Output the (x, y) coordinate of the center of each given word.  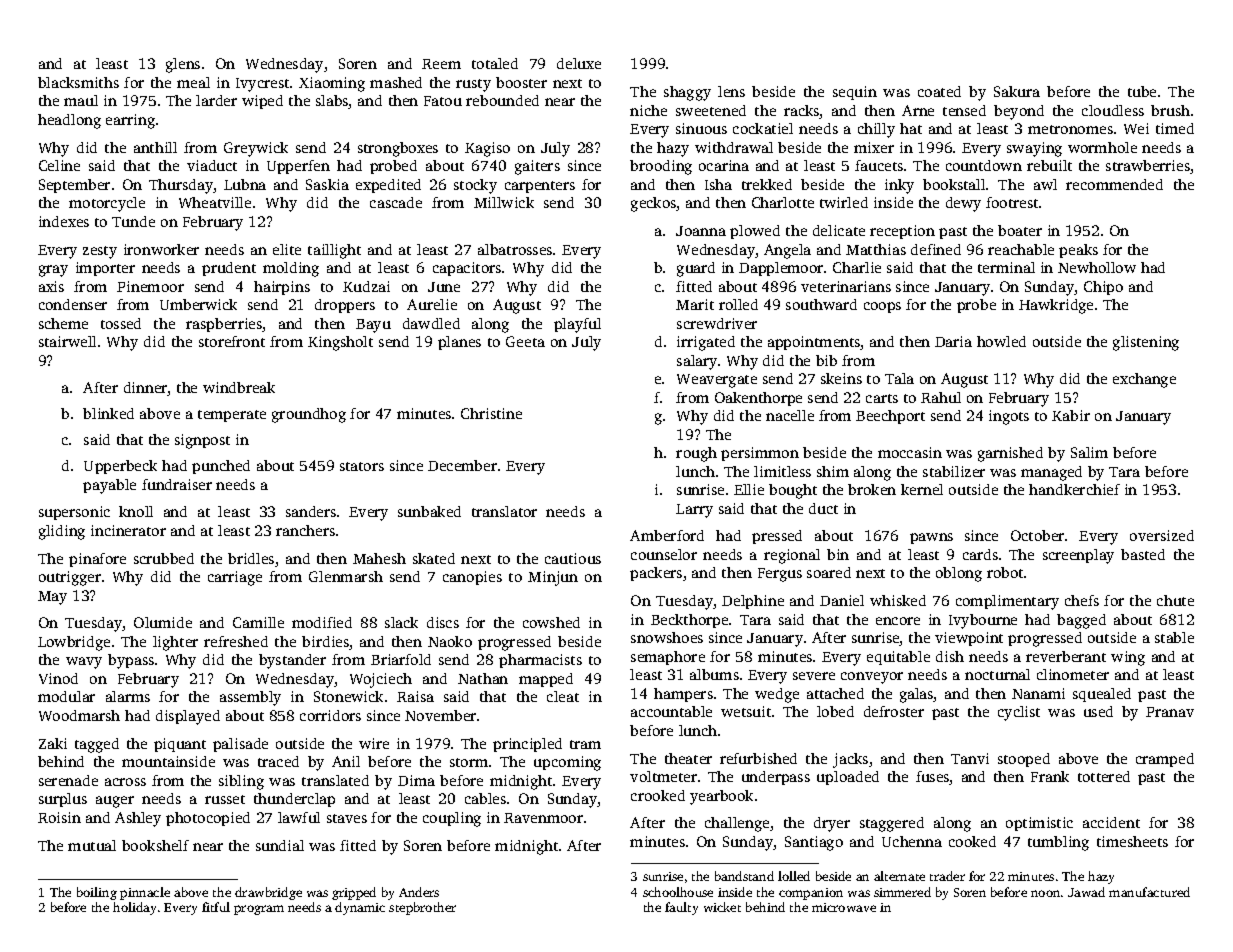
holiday (134, 908)
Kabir (1071, 415)
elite (287, 249)
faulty (681, 908)
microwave (844, 907)
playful (577, 325)
